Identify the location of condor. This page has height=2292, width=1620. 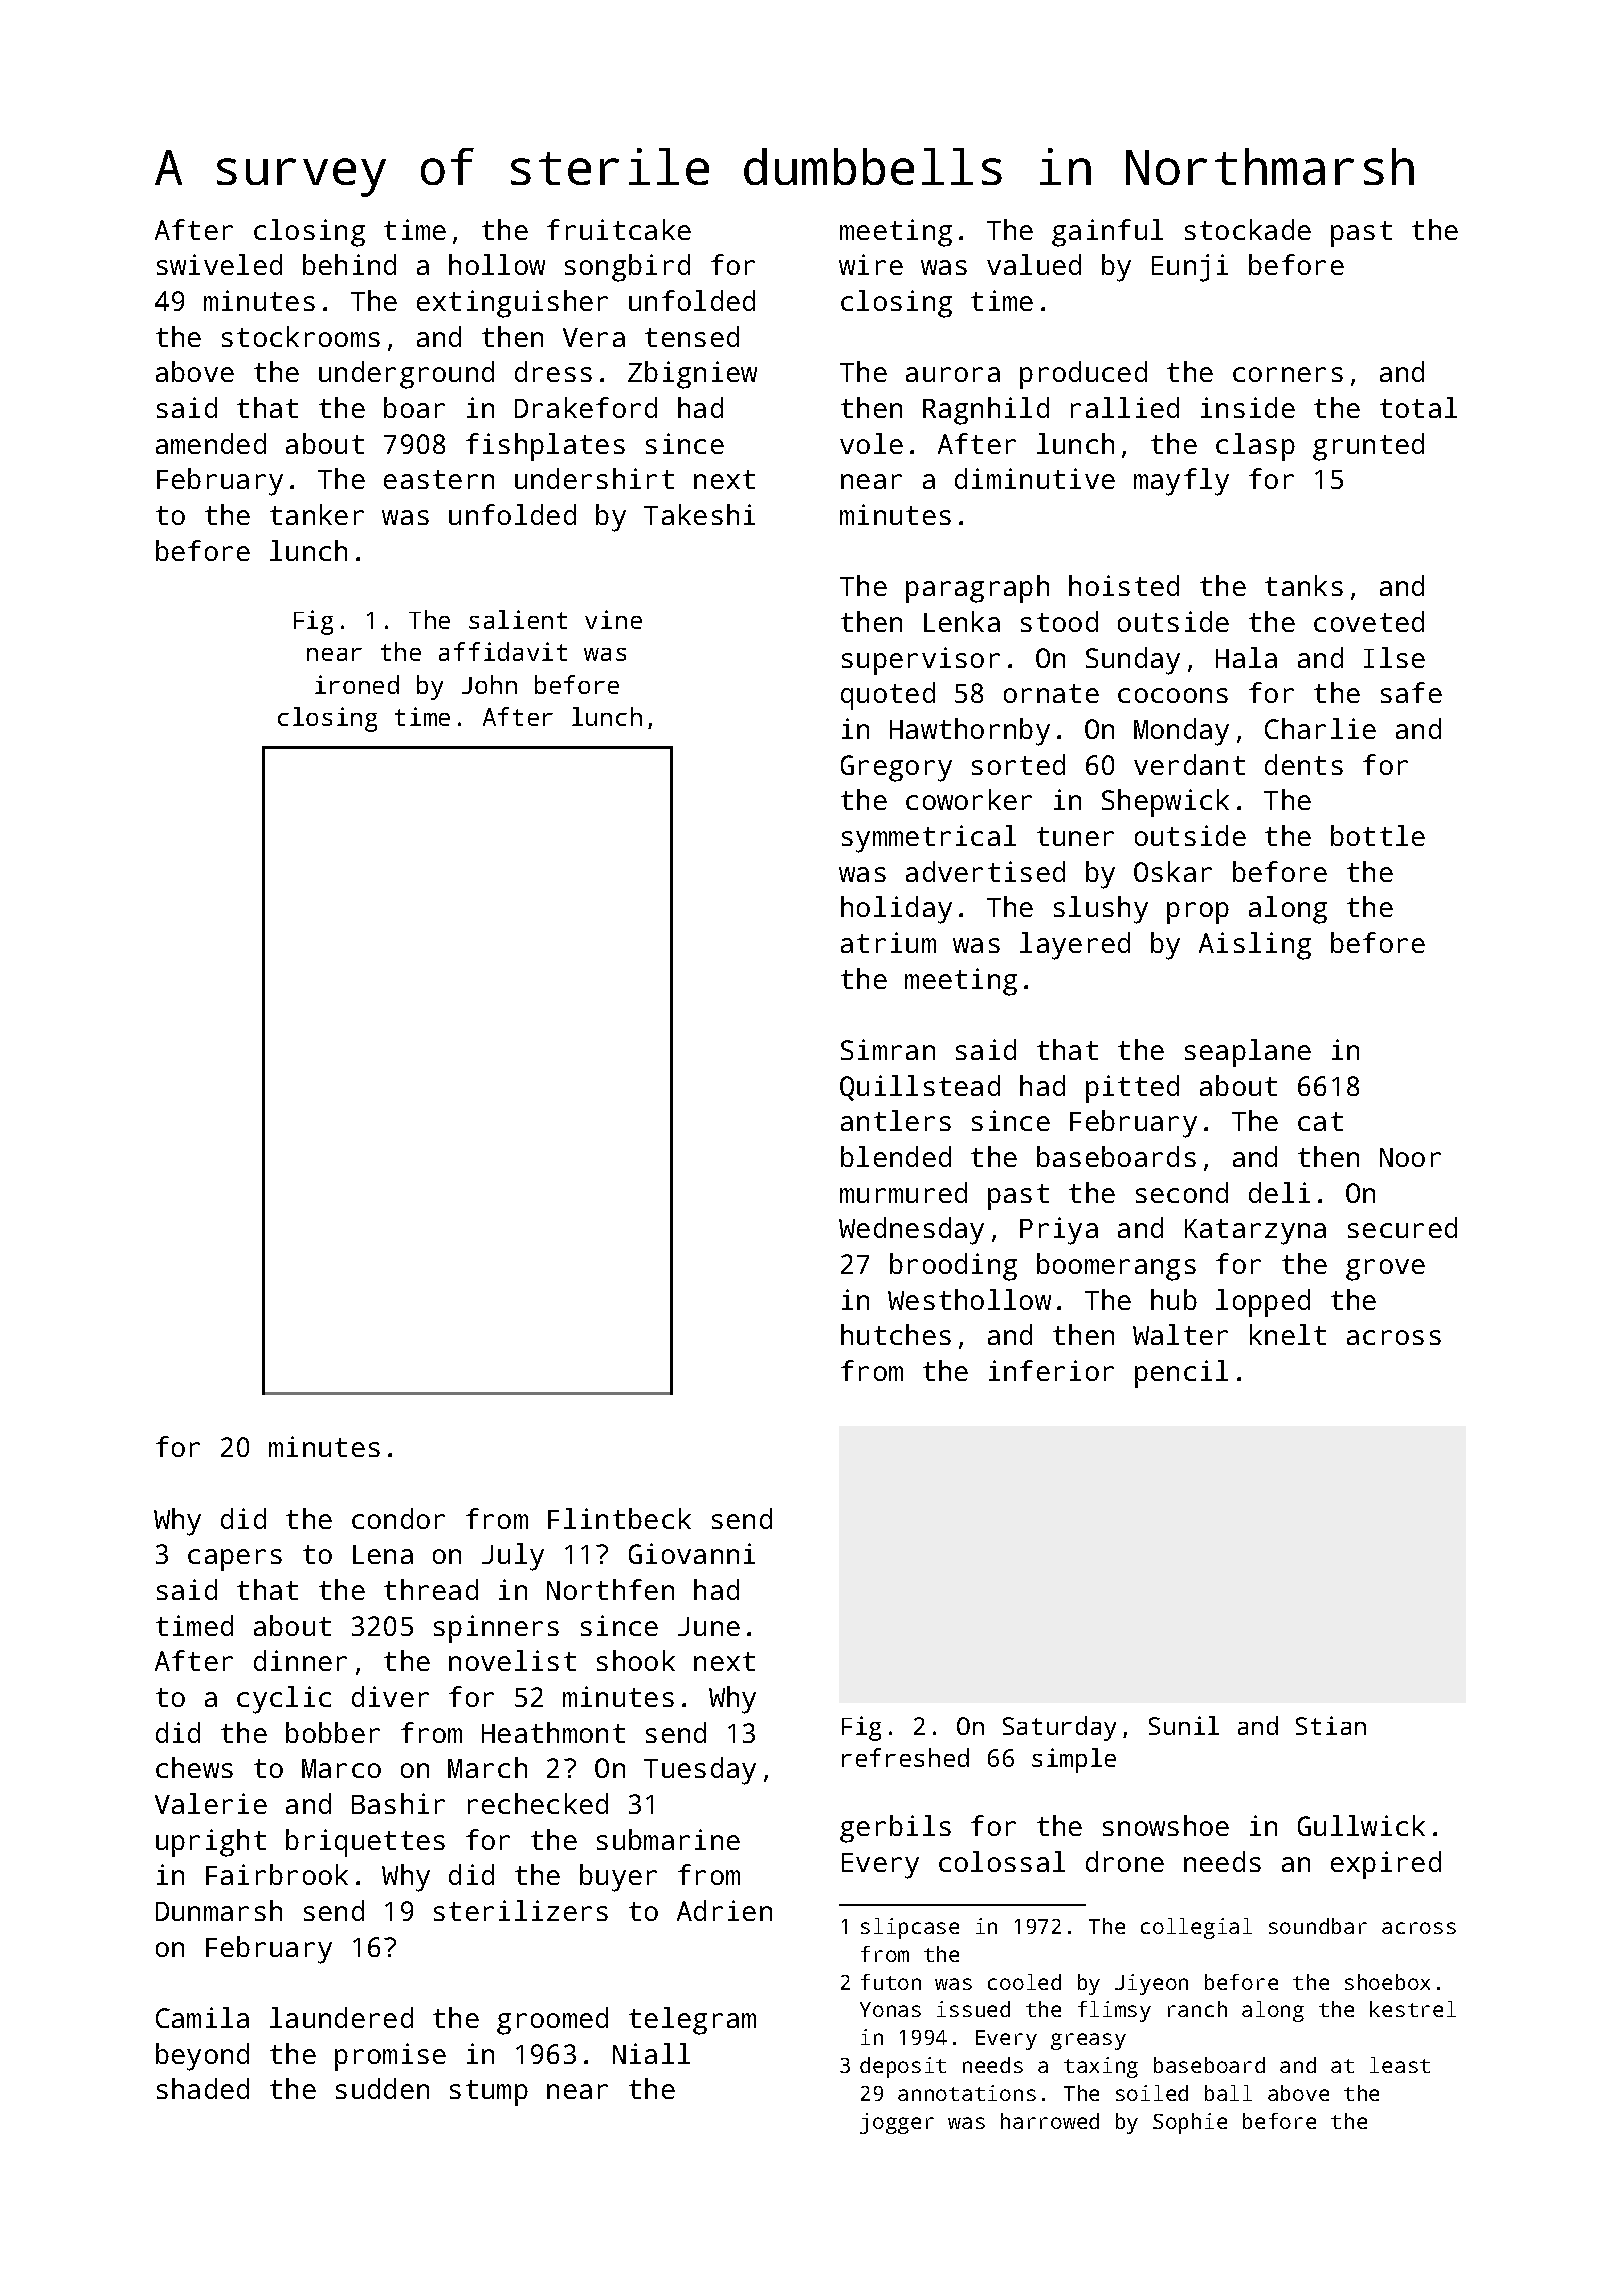
(398, 1518).
